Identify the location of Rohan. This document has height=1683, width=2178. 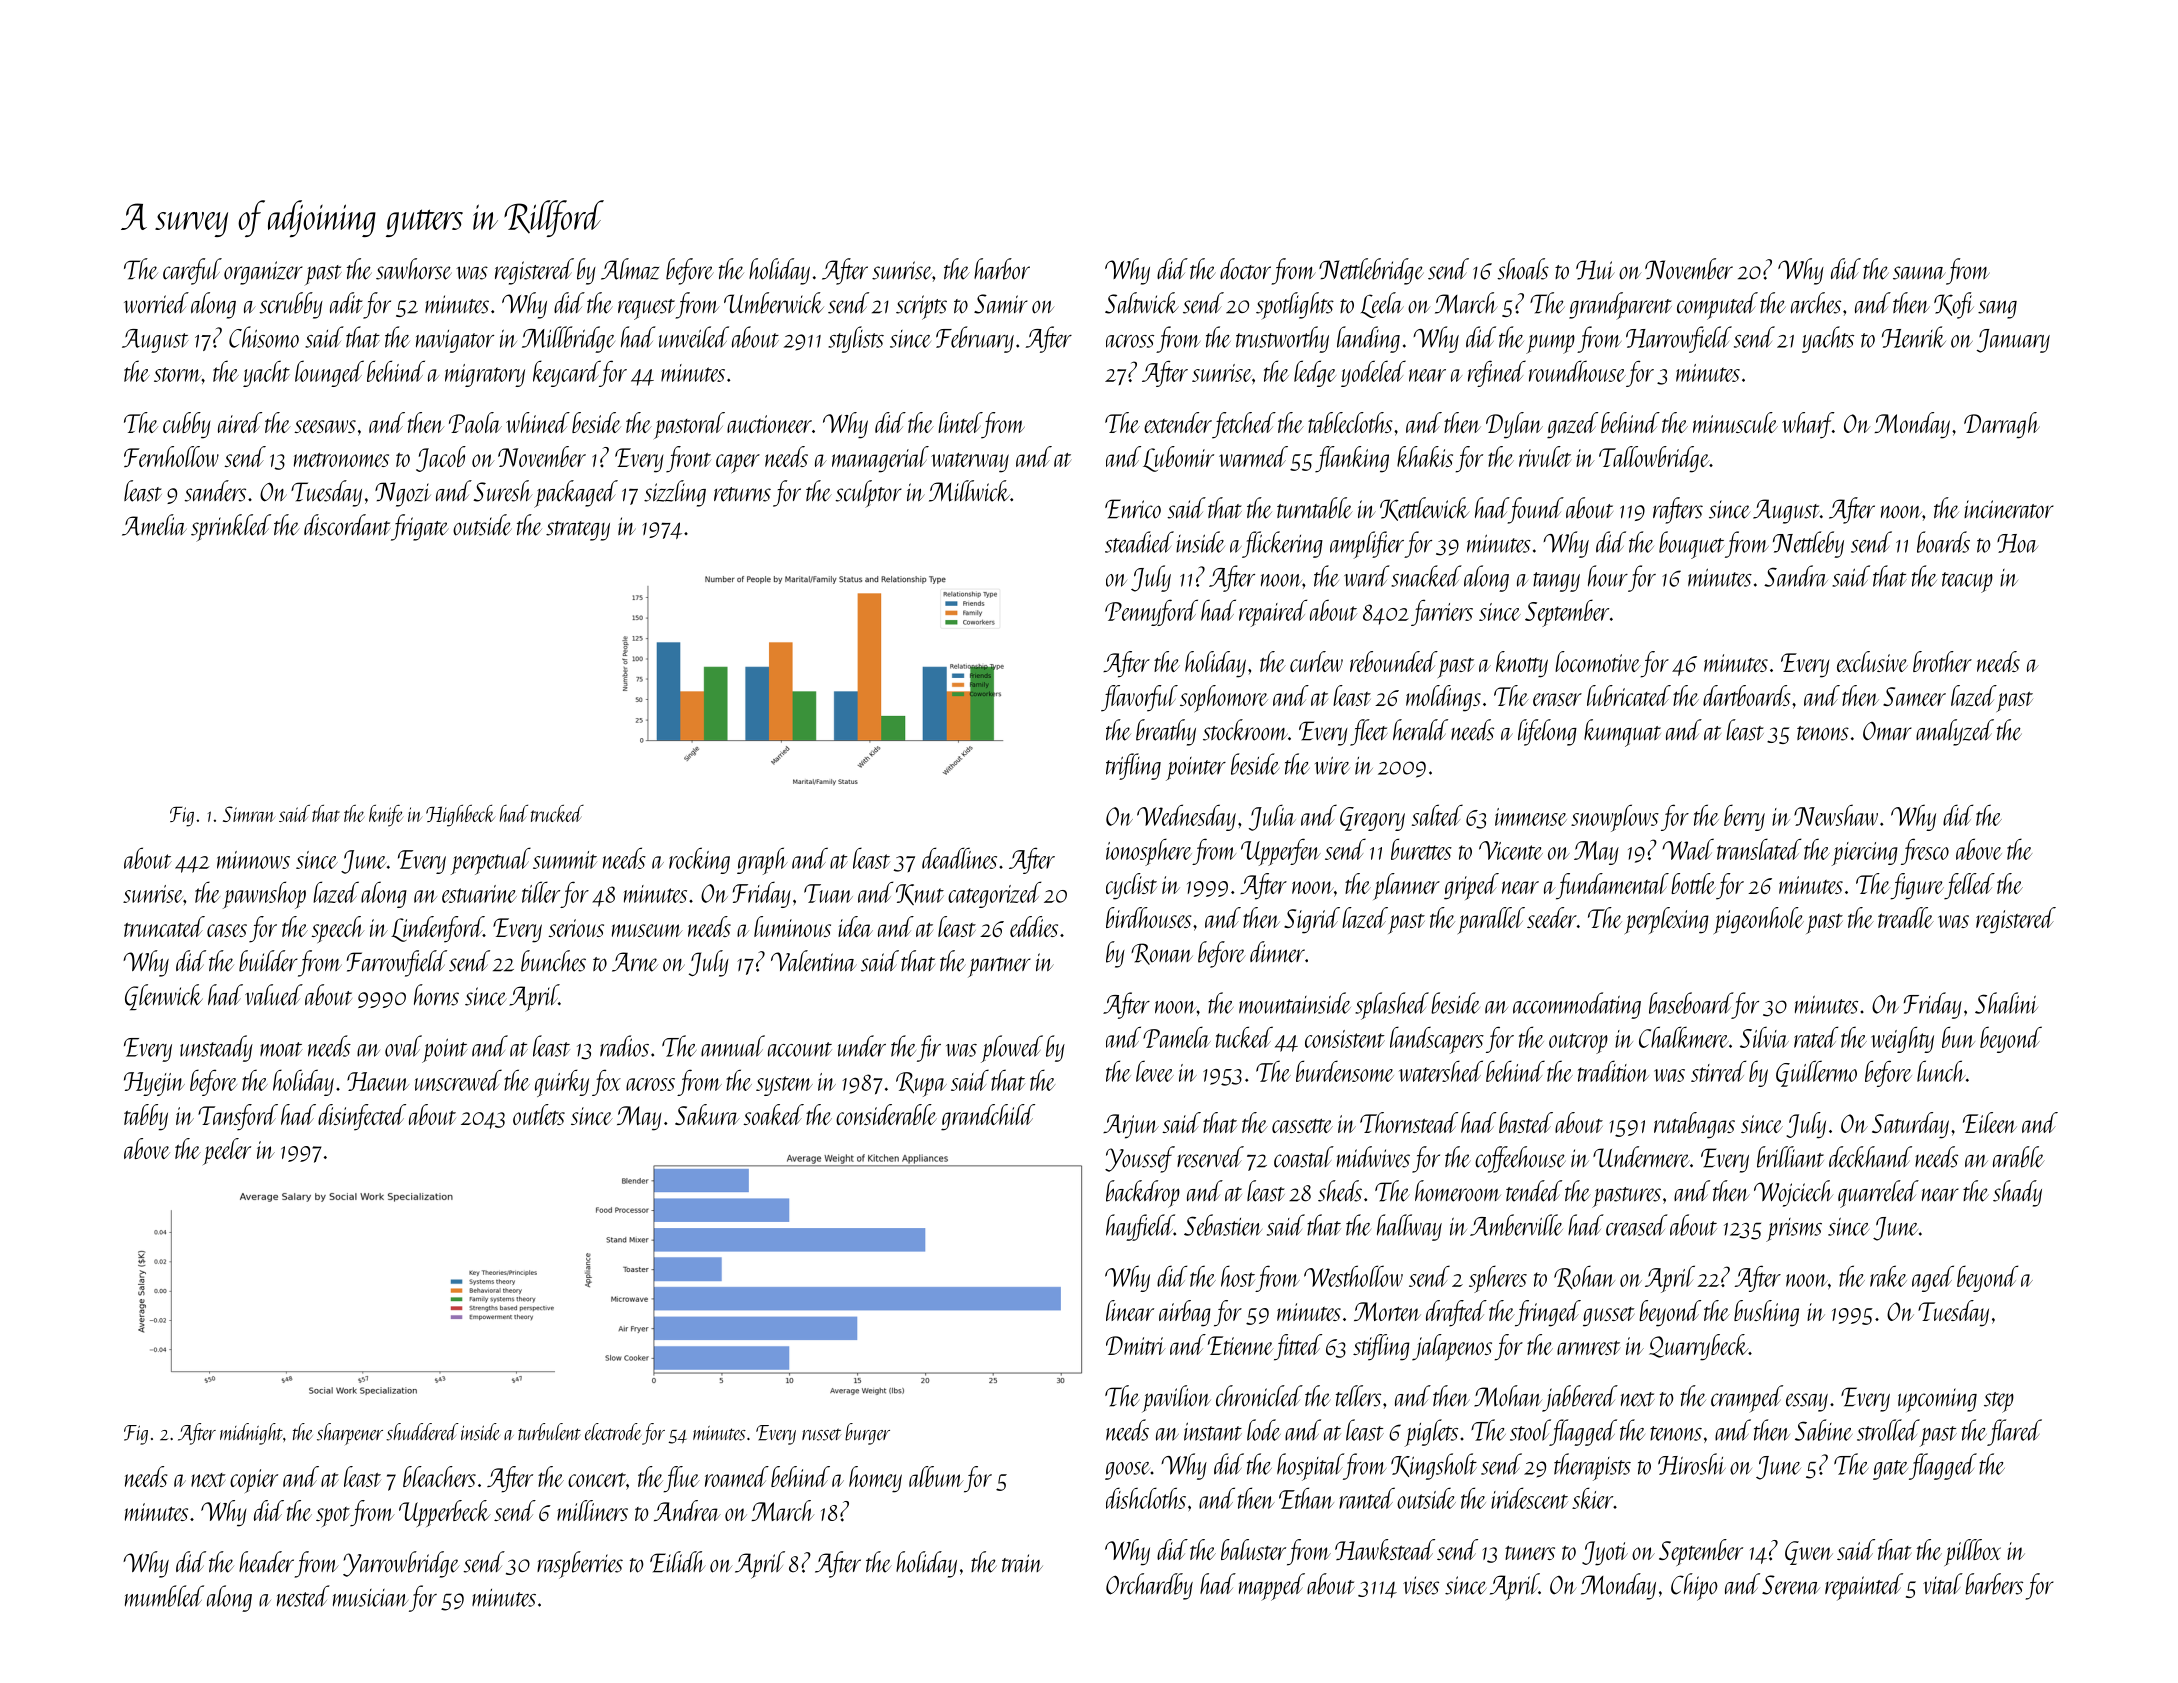
(1584, 1277).
